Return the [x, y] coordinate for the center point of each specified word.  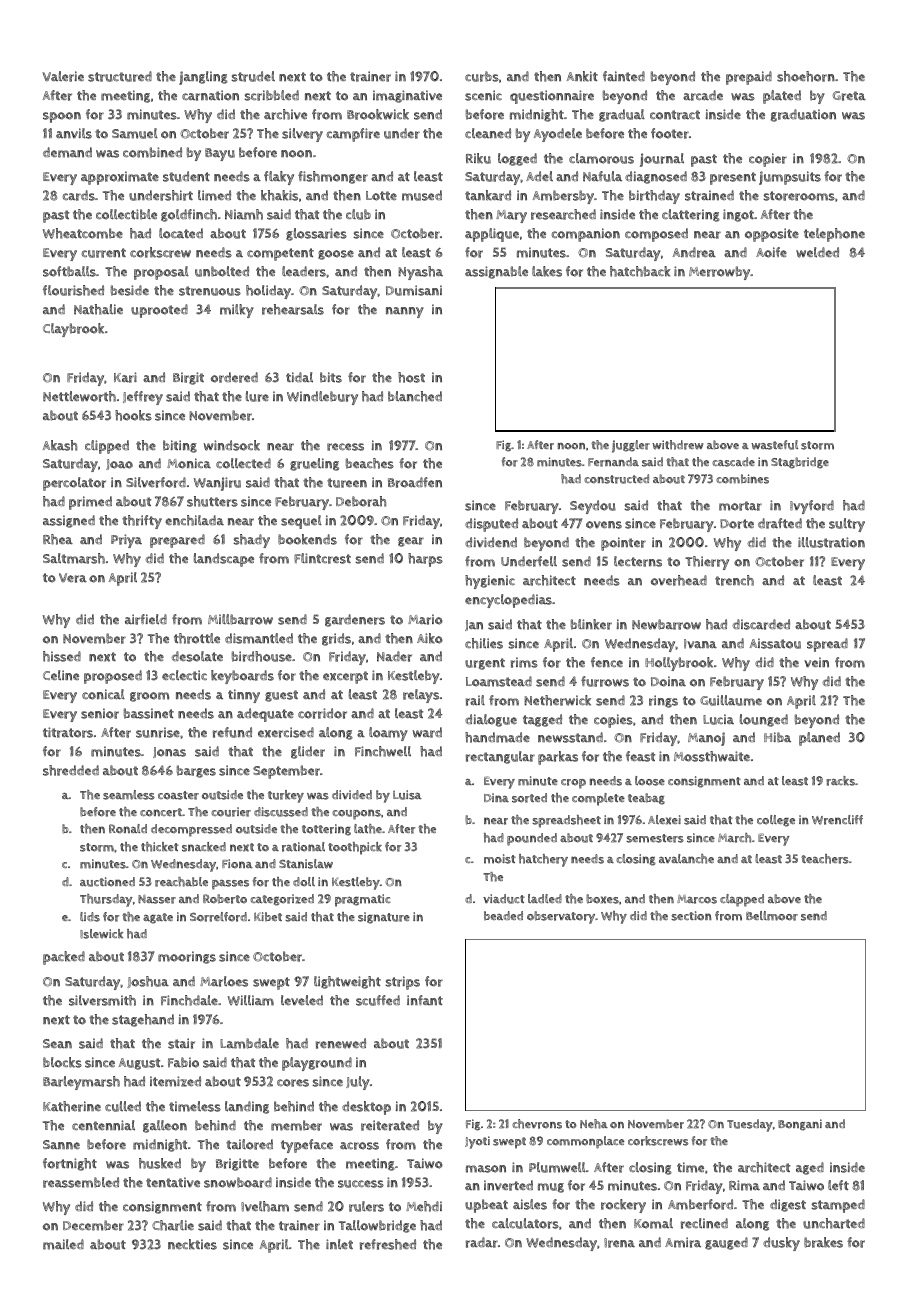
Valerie [63, 76]
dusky [781, 1244]
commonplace [586, 1142]
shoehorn [806, 76]
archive [285, 114]
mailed [63, 1244]
